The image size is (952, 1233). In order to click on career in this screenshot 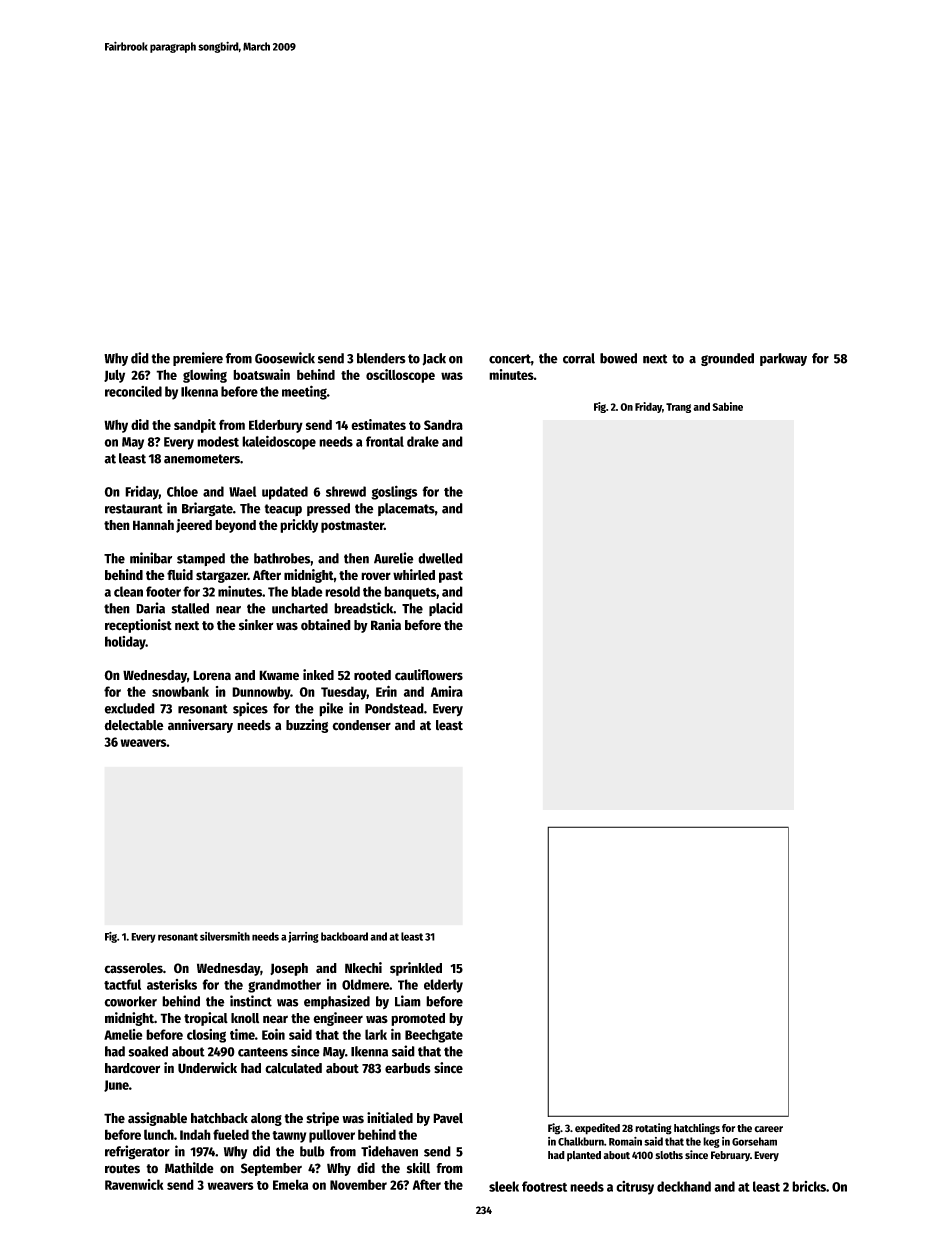, I will do `click(768, 1129)`.
